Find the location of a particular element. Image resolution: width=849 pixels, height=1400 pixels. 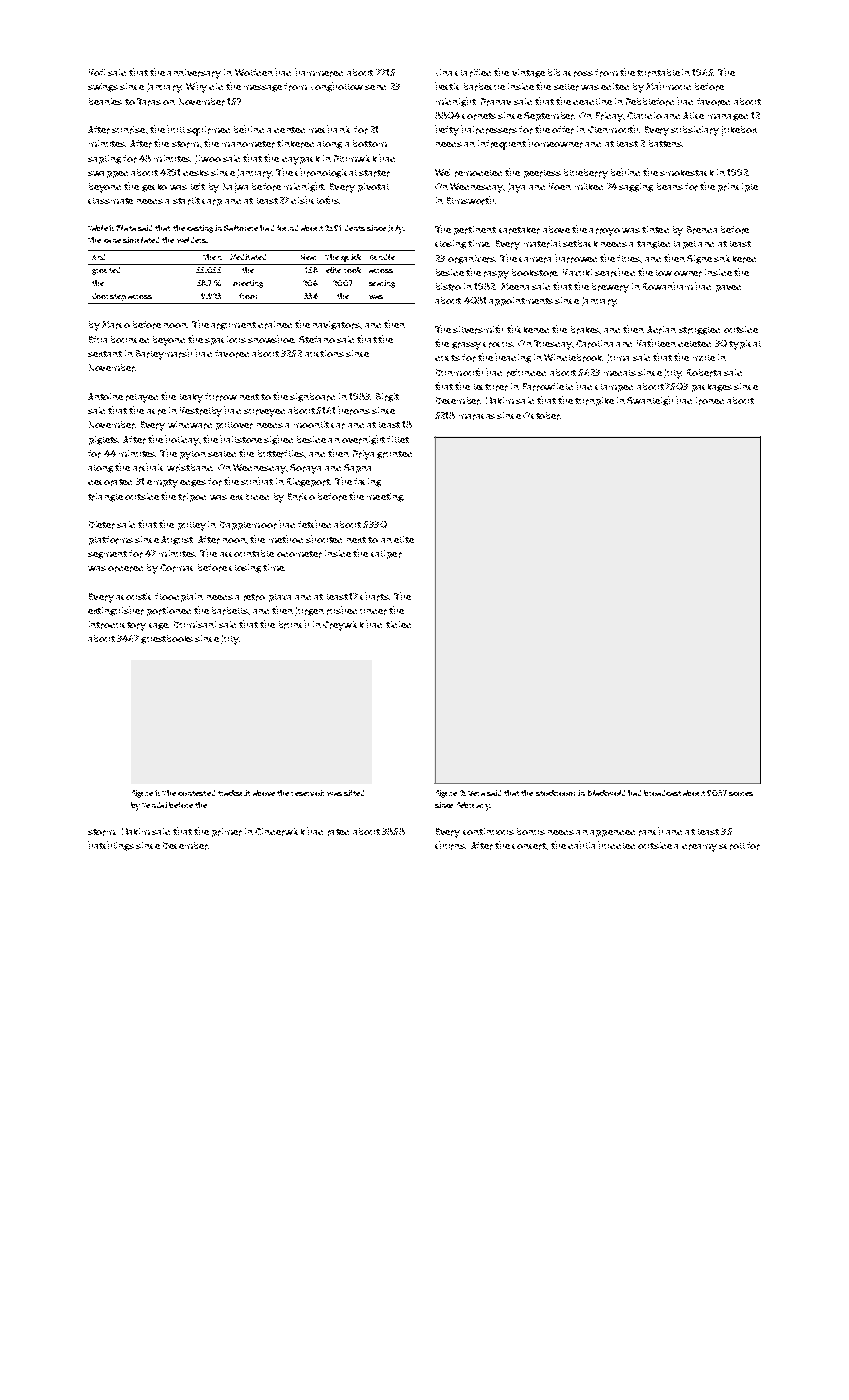

Wolfden is located at coordinates (254, 72).
